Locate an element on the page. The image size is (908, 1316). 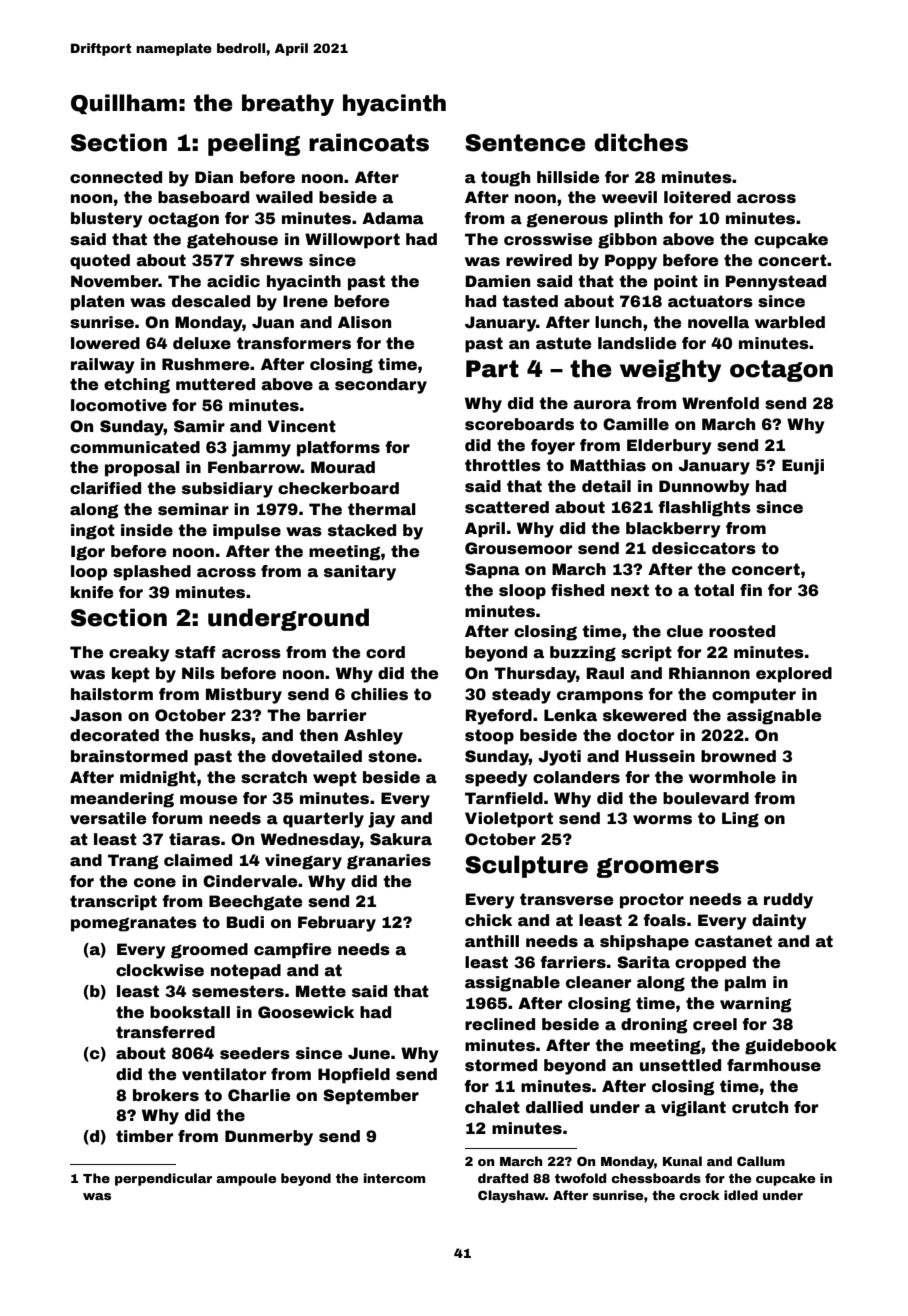
dallied is located at coordinates (554, 1107).
